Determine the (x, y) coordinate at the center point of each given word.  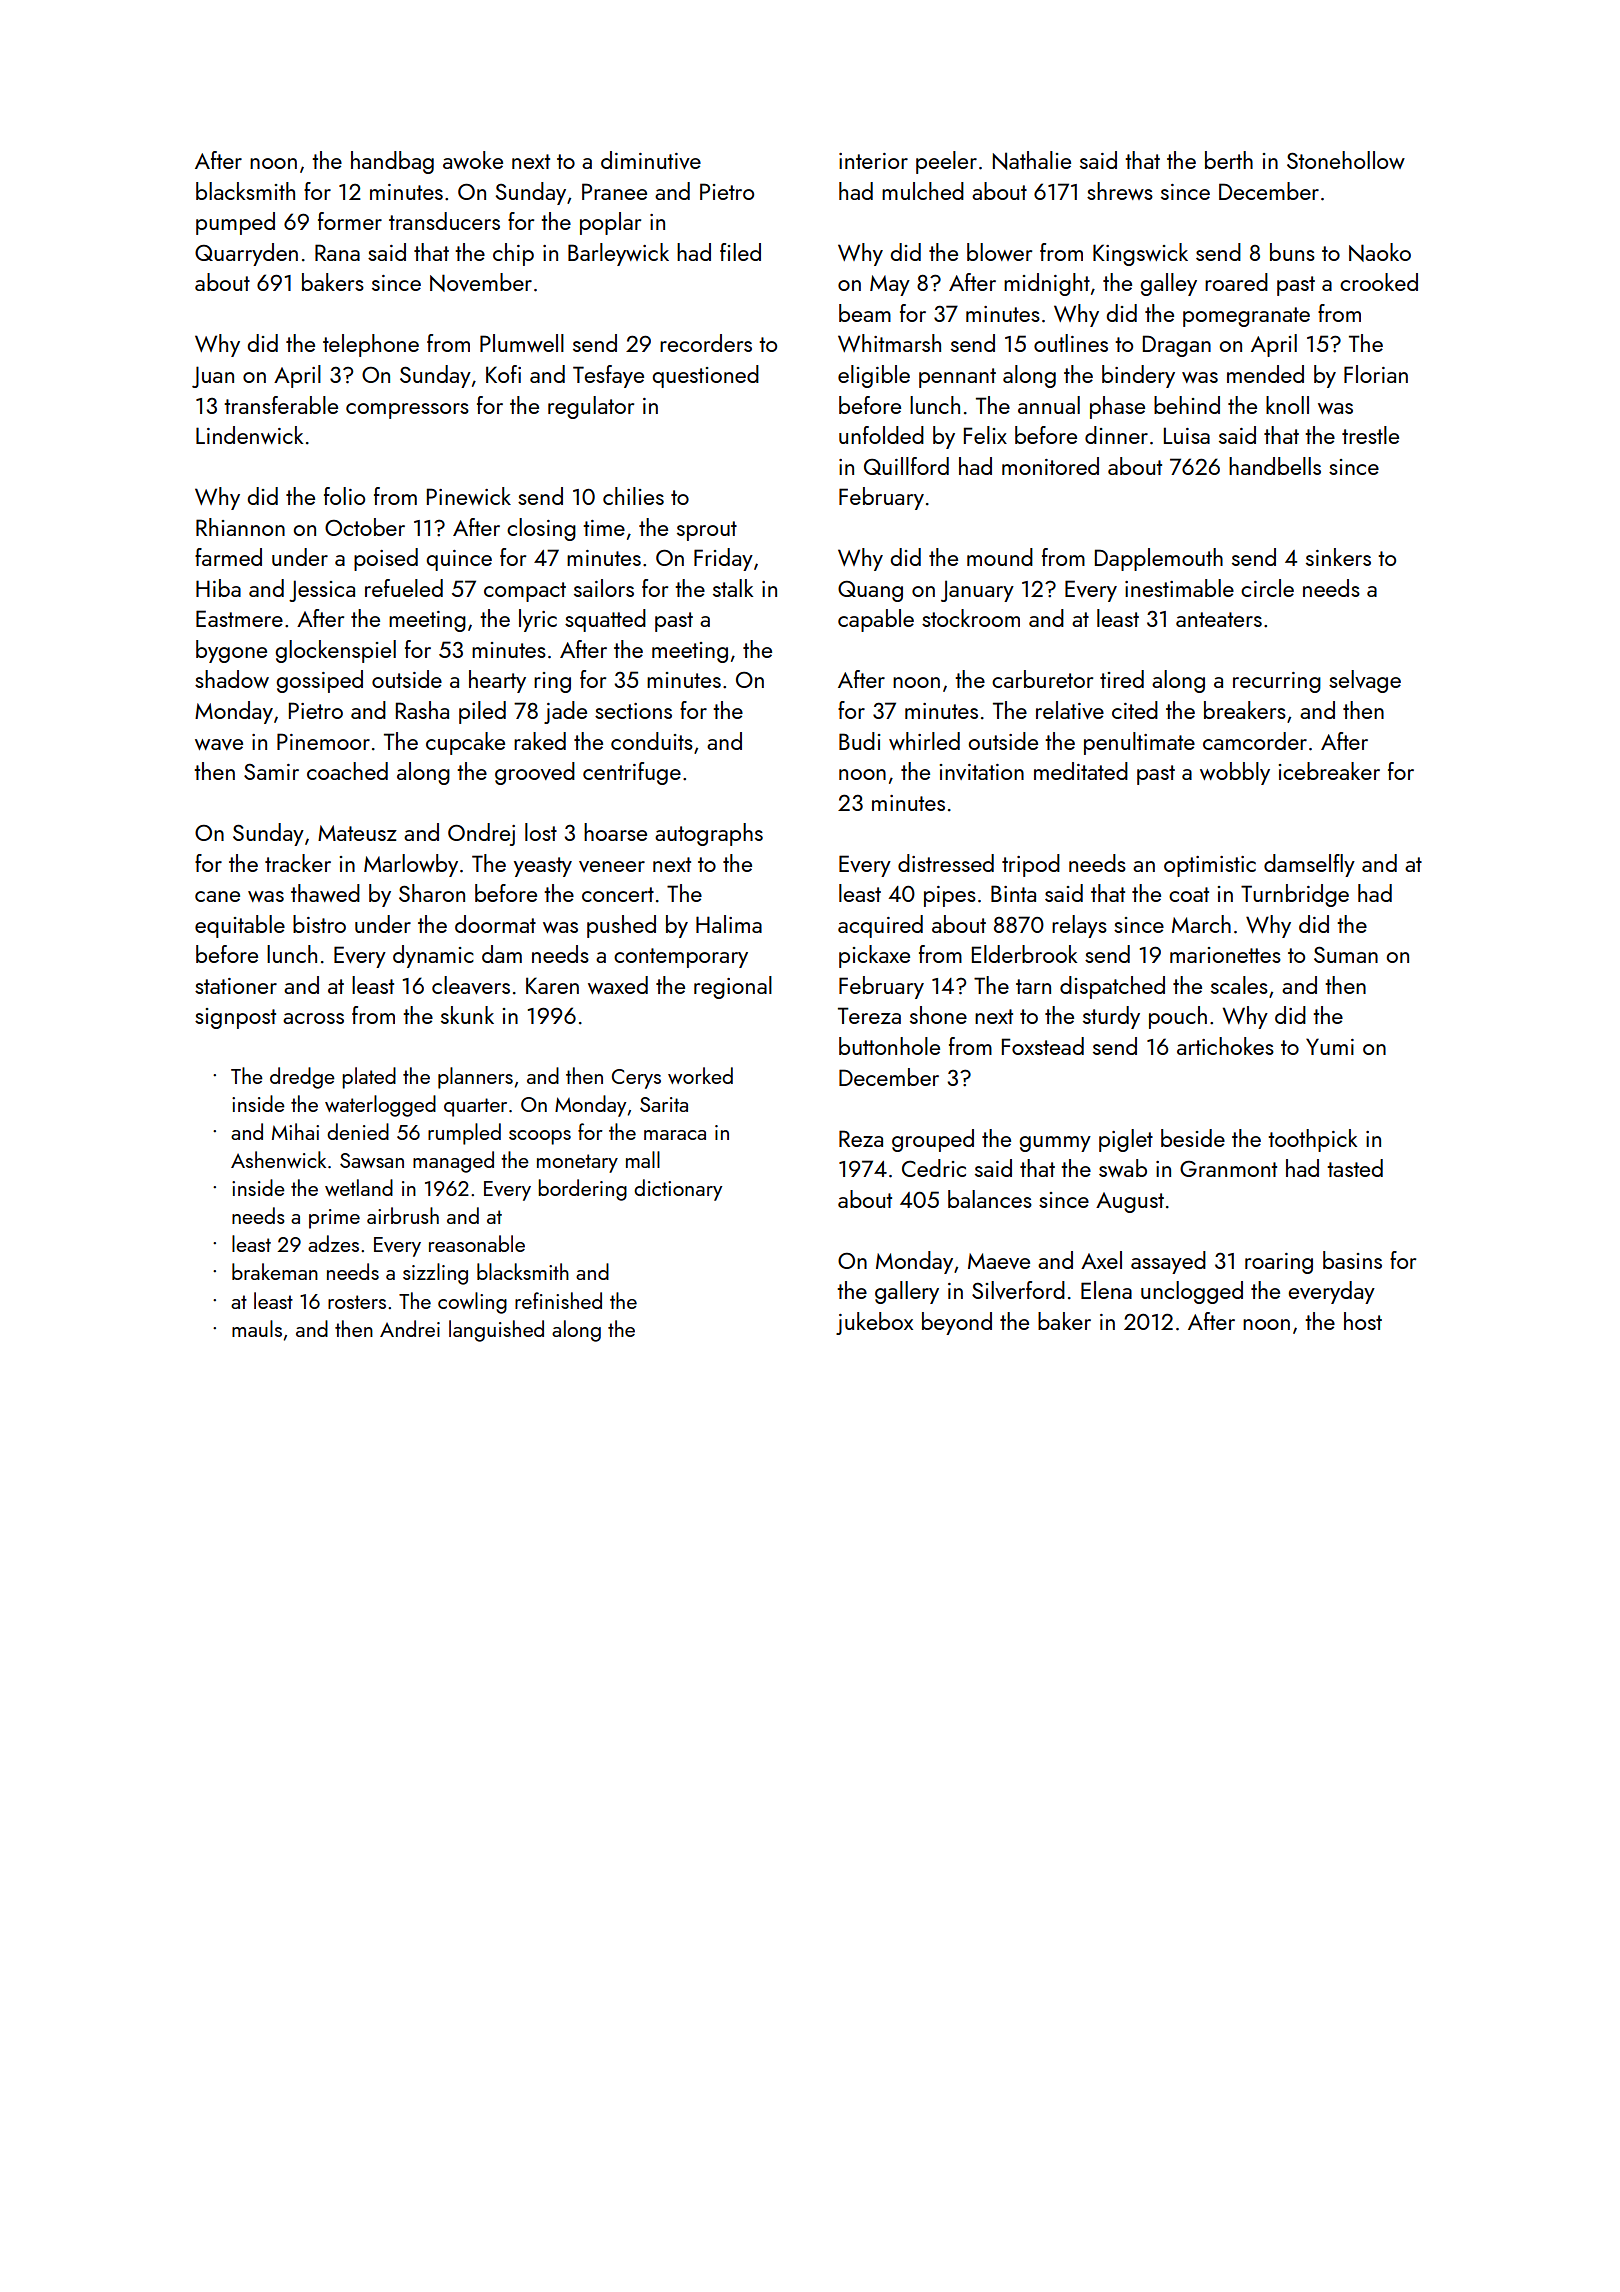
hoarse (615, 832)
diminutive (651, 160)
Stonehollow (1346, 160)
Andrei (410, 1328)
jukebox (874, 1323)
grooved (535, 773)
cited (1135, 710)
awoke (473, 160)
